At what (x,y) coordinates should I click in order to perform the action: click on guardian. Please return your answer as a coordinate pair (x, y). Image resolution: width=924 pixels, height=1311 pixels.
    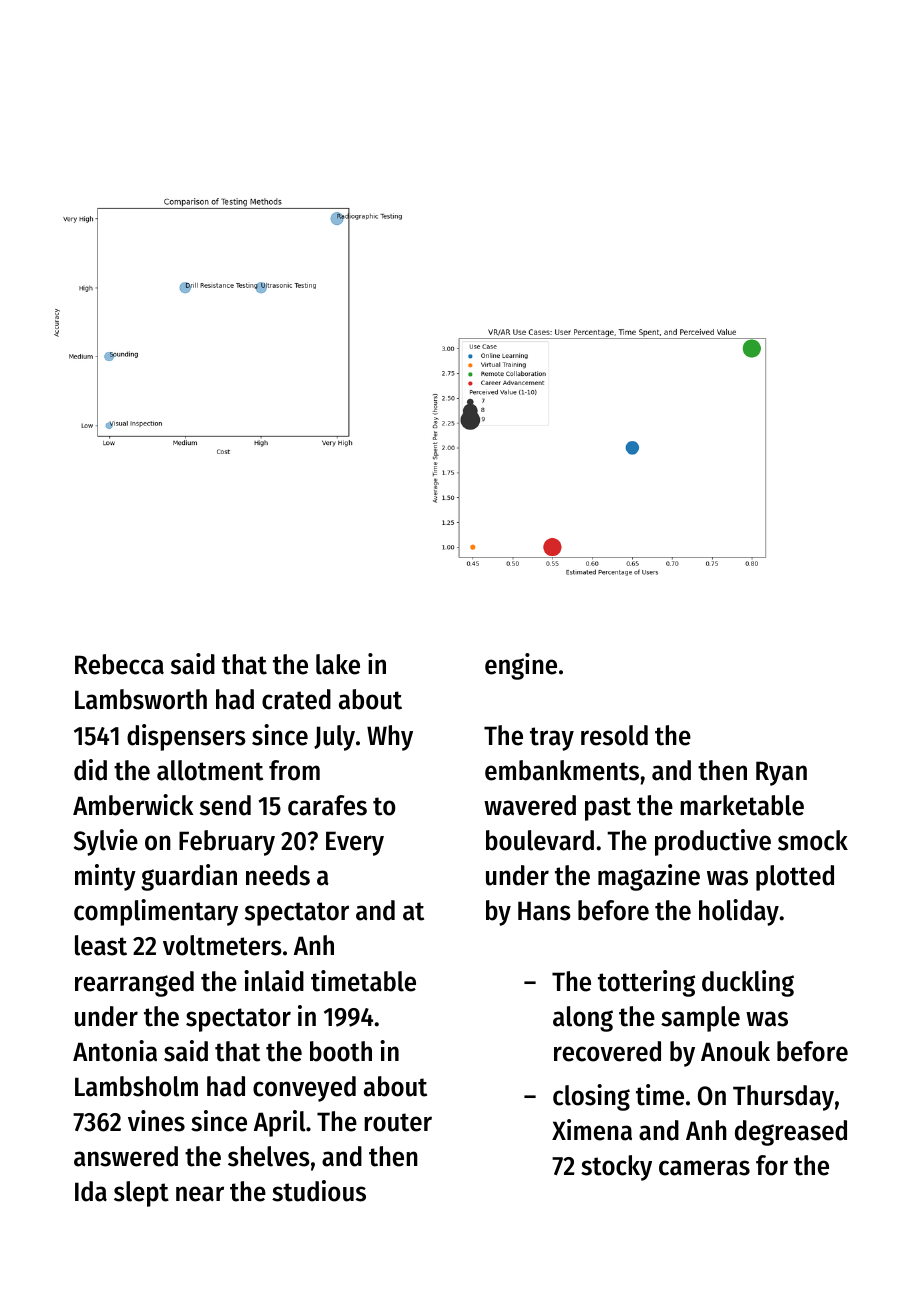
    Looking at the image, I should click on (189, 877).
